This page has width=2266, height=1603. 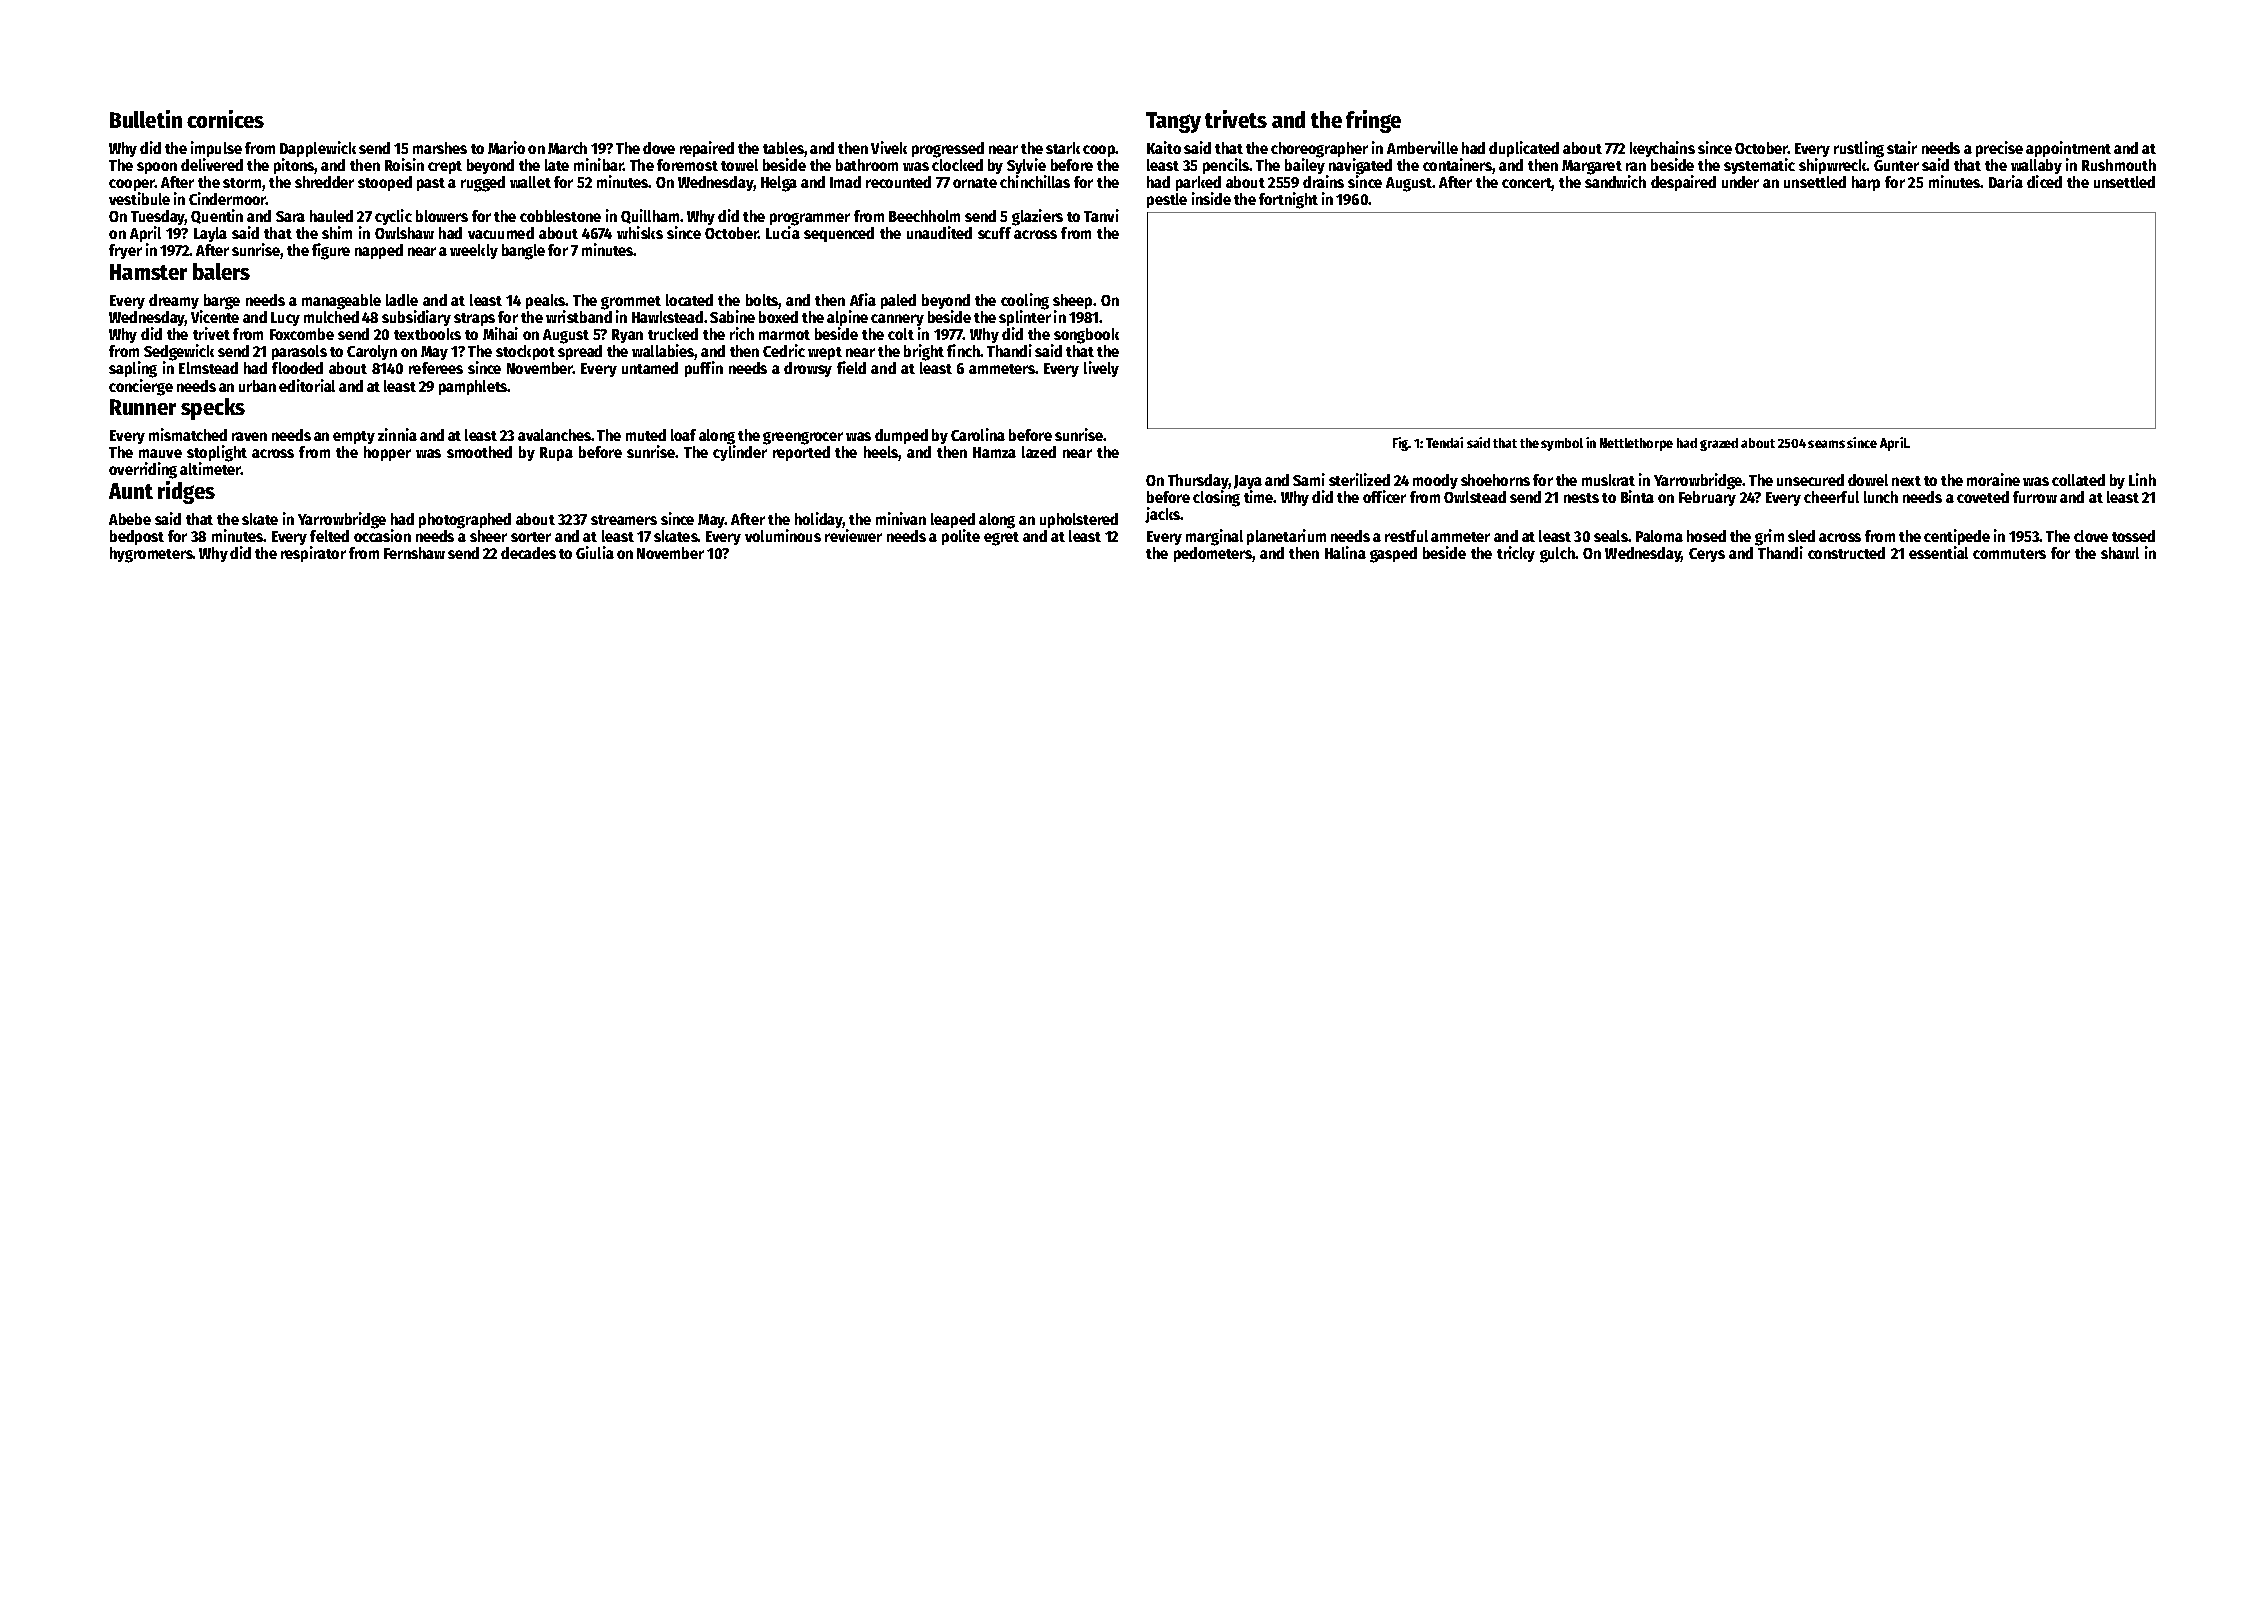 I want to click on fringe, so click(x=1373, y=121).
